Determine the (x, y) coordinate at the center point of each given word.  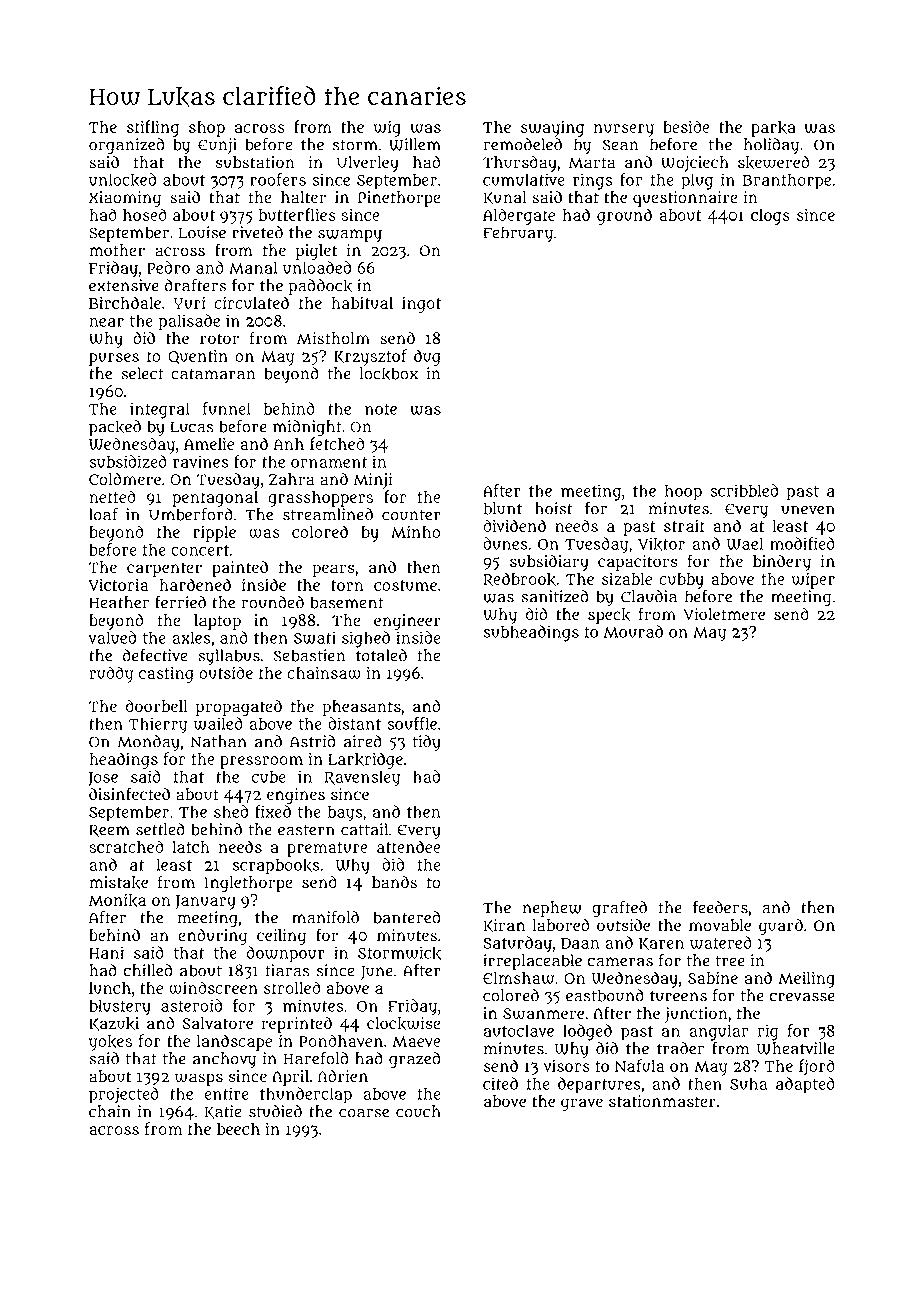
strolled (292, 987)
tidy (427, 743)
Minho (415, 532)
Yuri (190, 303)
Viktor (661, 544)
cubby (681, 581)
